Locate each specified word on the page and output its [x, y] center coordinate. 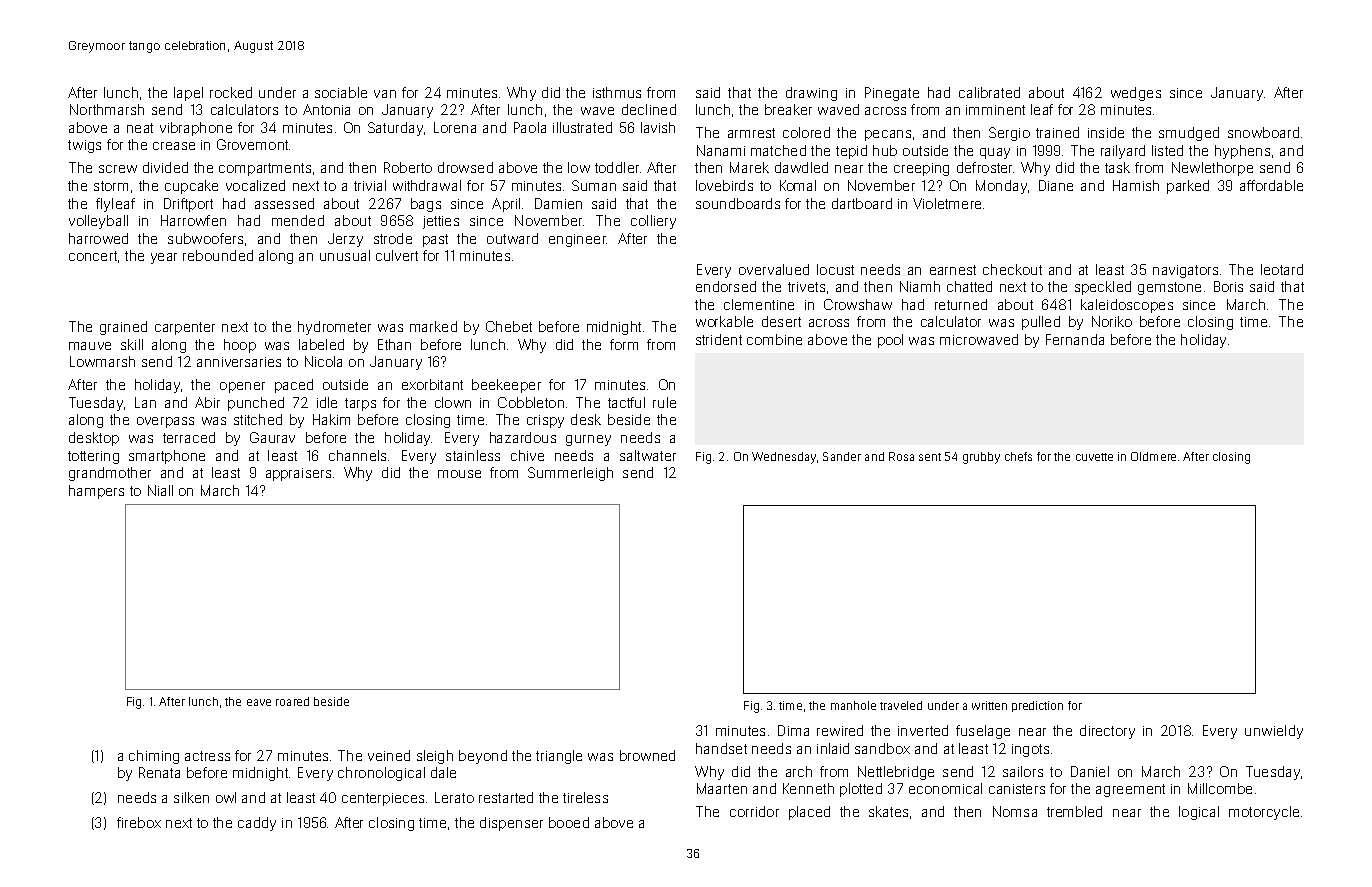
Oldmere [1153, 456]
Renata [159, 772]
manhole [853, 705]
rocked [231, 92]
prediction [1037, 706]
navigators [1185, 271]
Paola [530, 127]
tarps [360, 404]
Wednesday [784, 458]
